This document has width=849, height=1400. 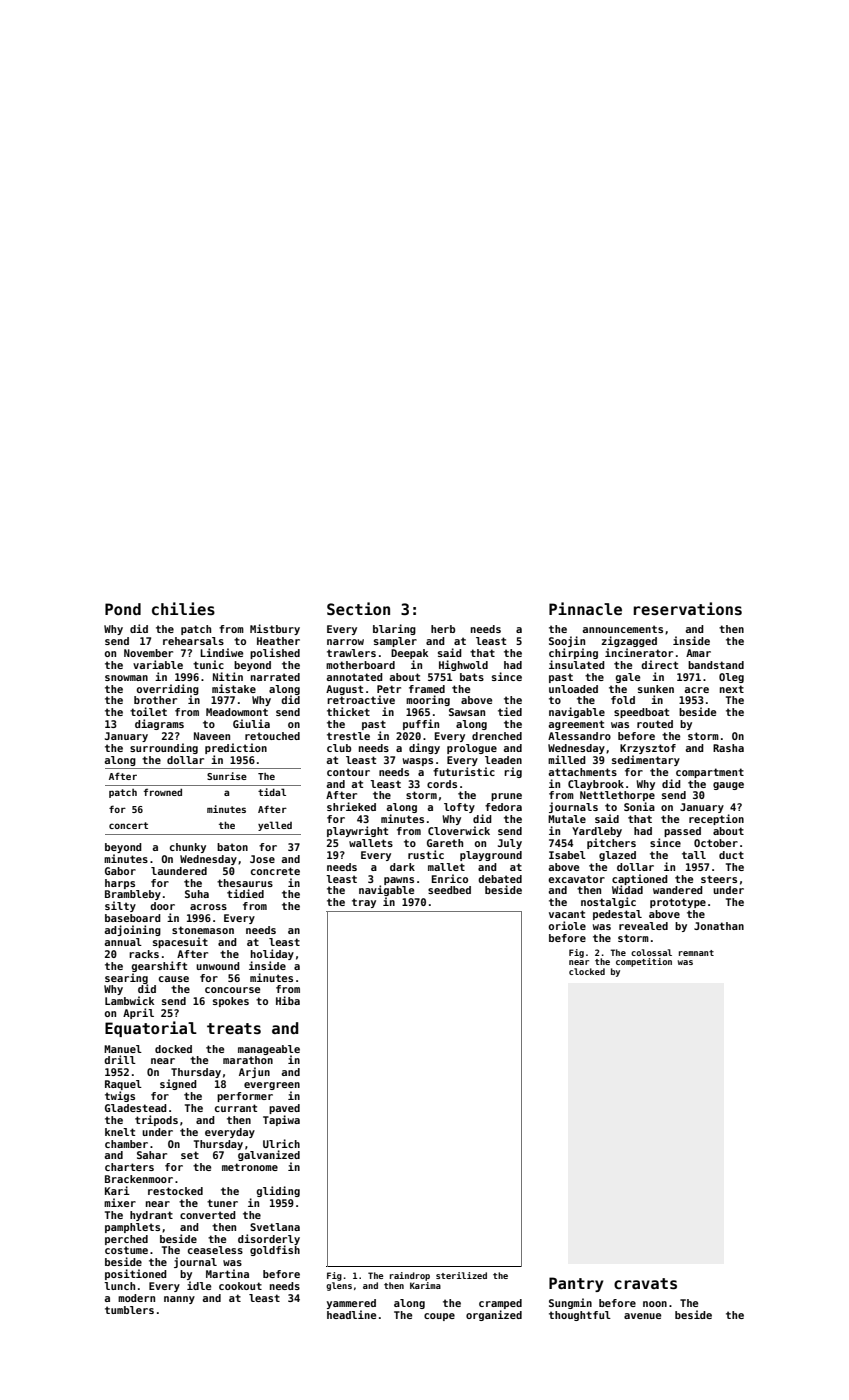 I want to click on tripods, so click(x=156, y=1120).
